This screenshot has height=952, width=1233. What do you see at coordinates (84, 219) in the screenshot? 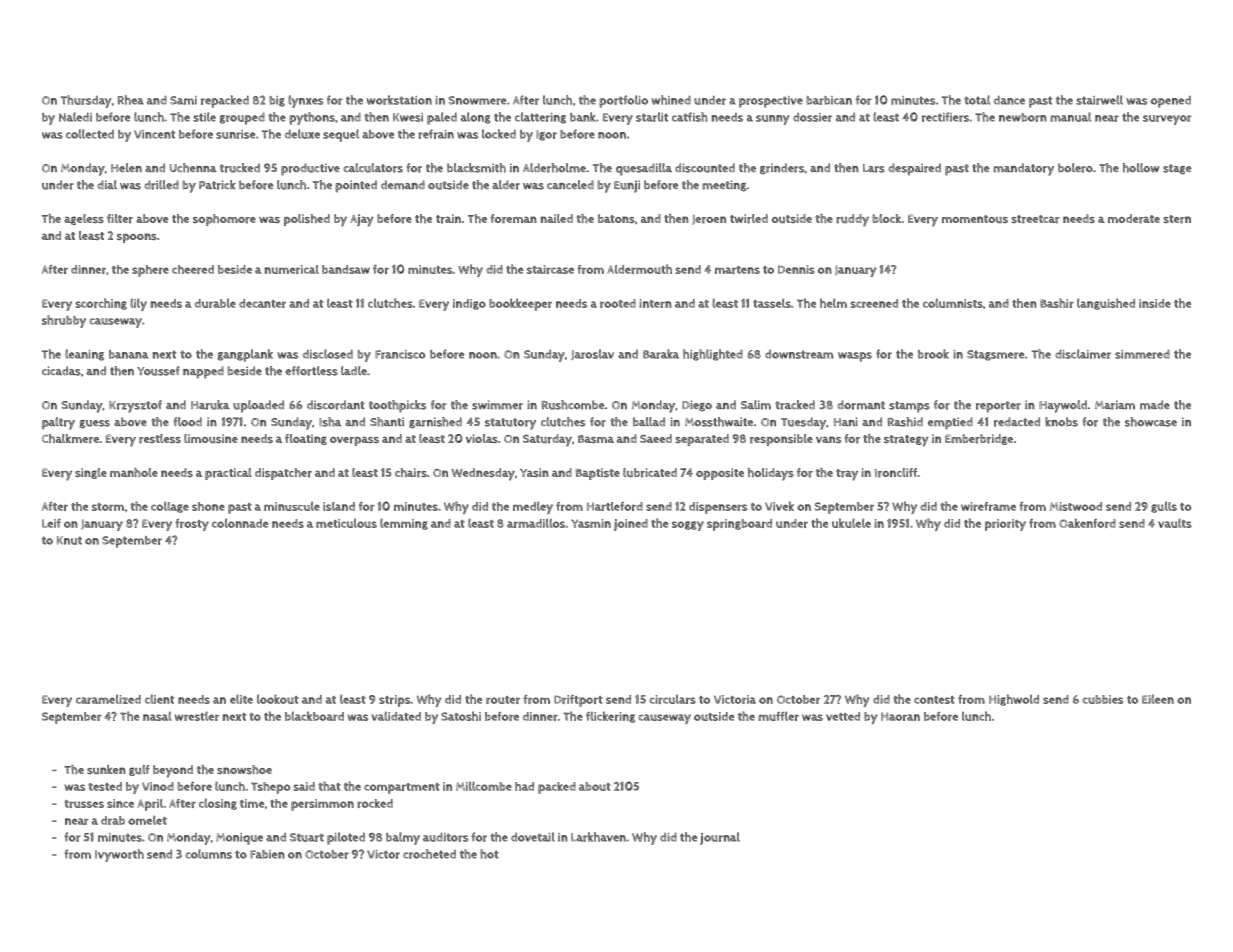
I see `ageless` at bounding box center [84, 219].
